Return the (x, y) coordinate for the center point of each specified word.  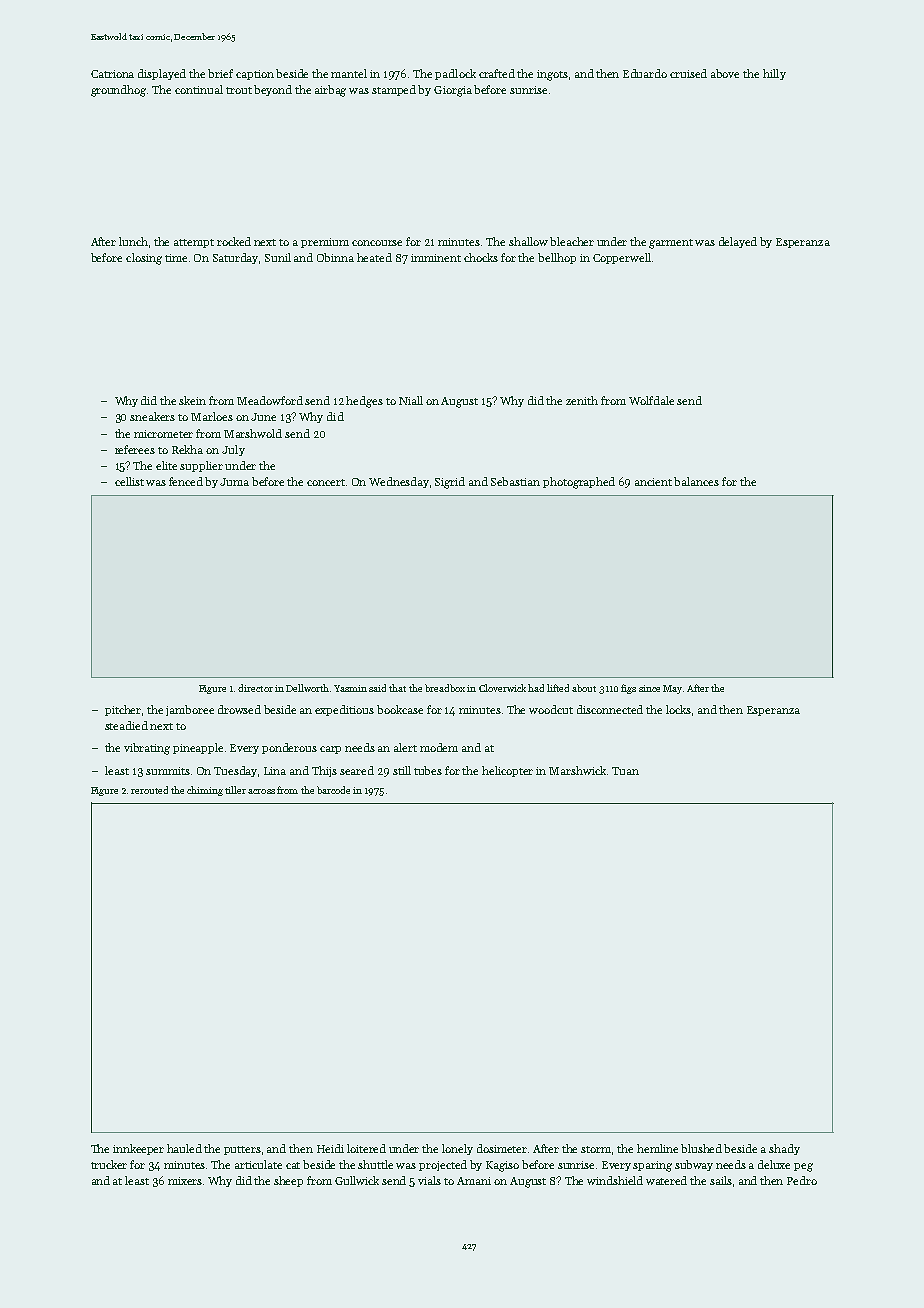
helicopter (507, 771)
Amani (474, 1181)
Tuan (625, 771)
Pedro (802, 1180)
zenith (582, 400)
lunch (133, 241)
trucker (109, 1164)
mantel (349, 73)
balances (696, 481)
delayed (738, 242)
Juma (234, 482)
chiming (205, 791)
